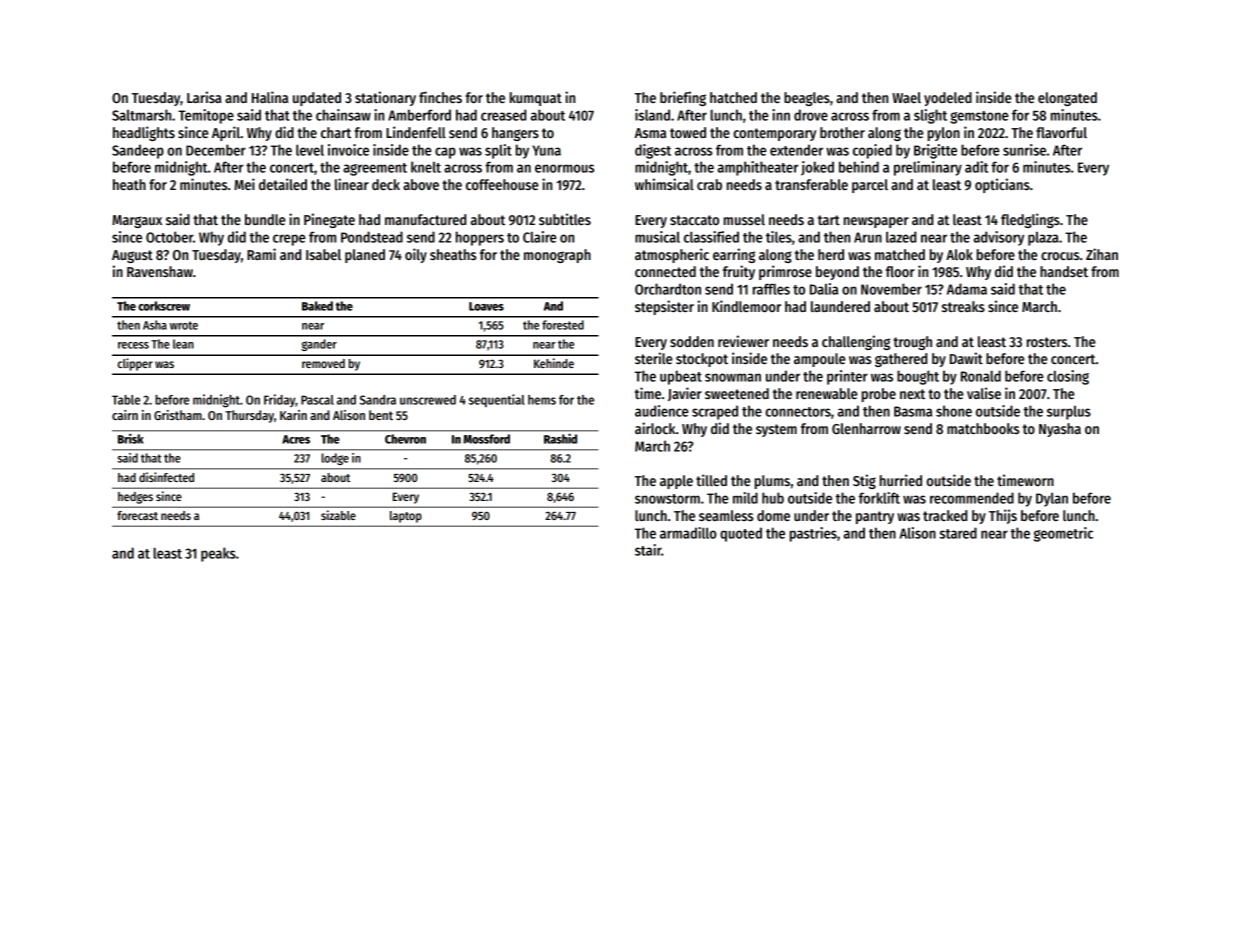 This document has height=952, width=1233. I want to click on trough, so click(912, 343).
